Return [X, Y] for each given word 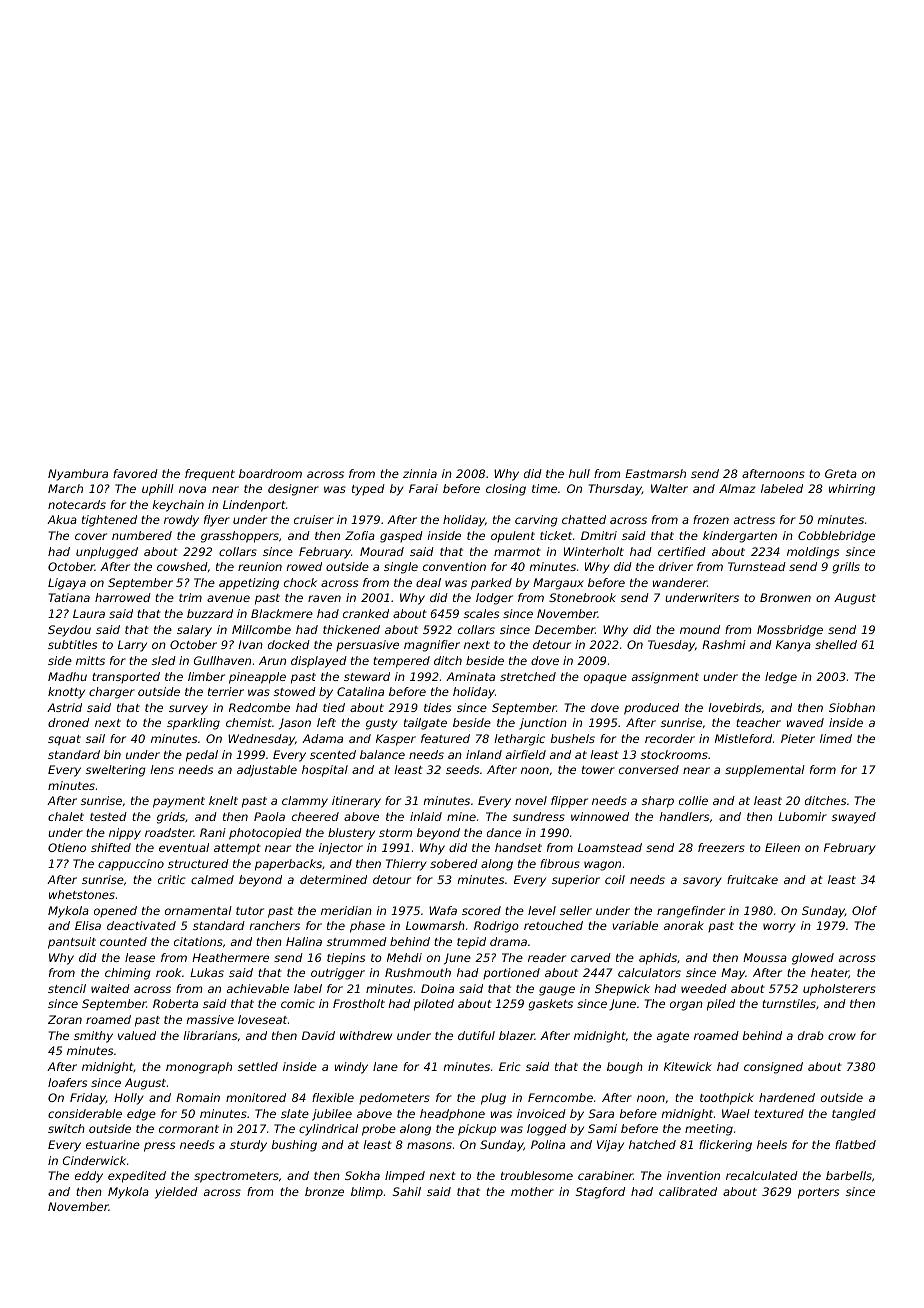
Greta [841, 473]
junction [543, 724]
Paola [269, 816]
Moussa [765, 957]
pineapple [257, 678]
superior [576, 881]
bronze [324, 1191]
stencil [67, 988]
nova [192, 489]
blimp [367, 1193]
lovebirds [735, 707]
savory [702, 882]
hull [579, 473]
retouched [553, 925]
